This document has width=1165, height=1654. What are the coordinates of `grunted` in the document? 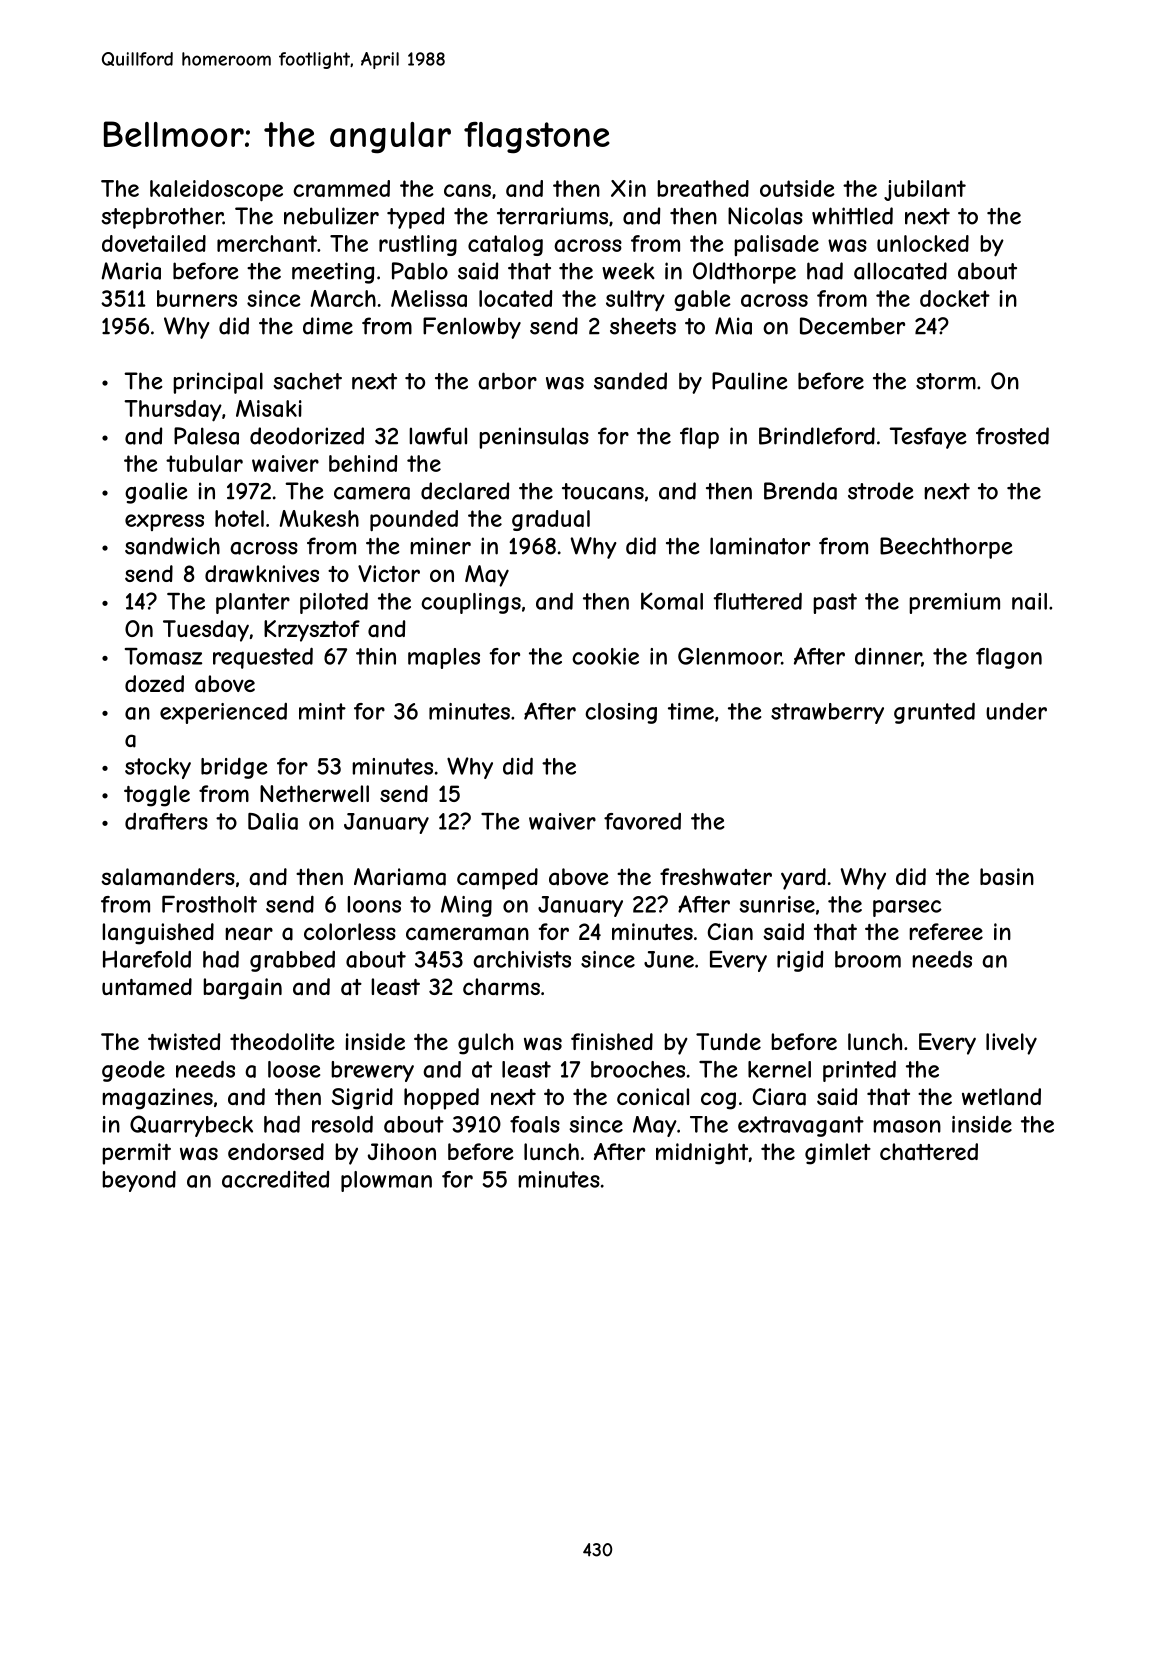 It's located at (934, 713).
